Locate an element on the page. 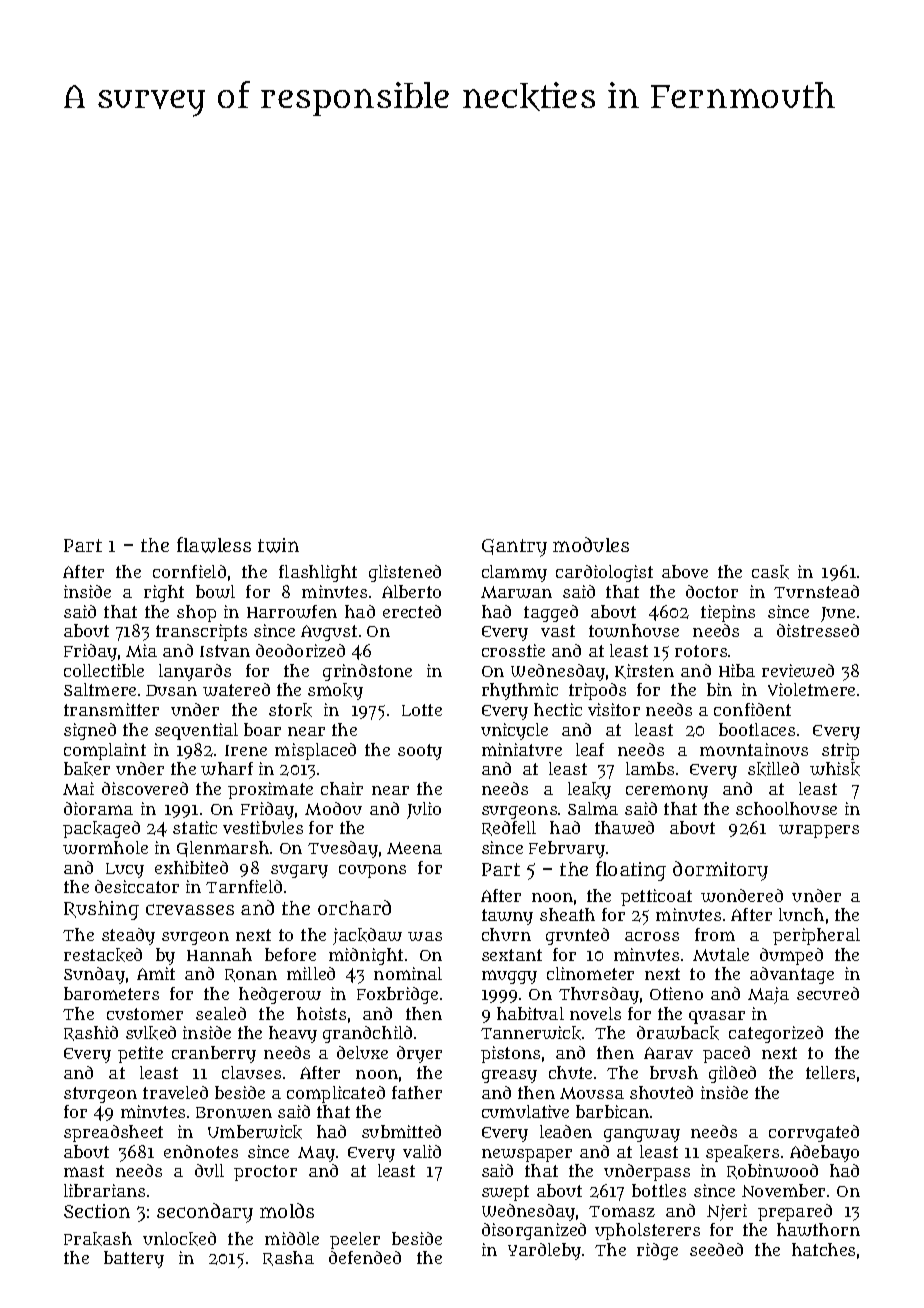 This image has height=1308, width=924. Section is located at coordinates (97, 1211).
